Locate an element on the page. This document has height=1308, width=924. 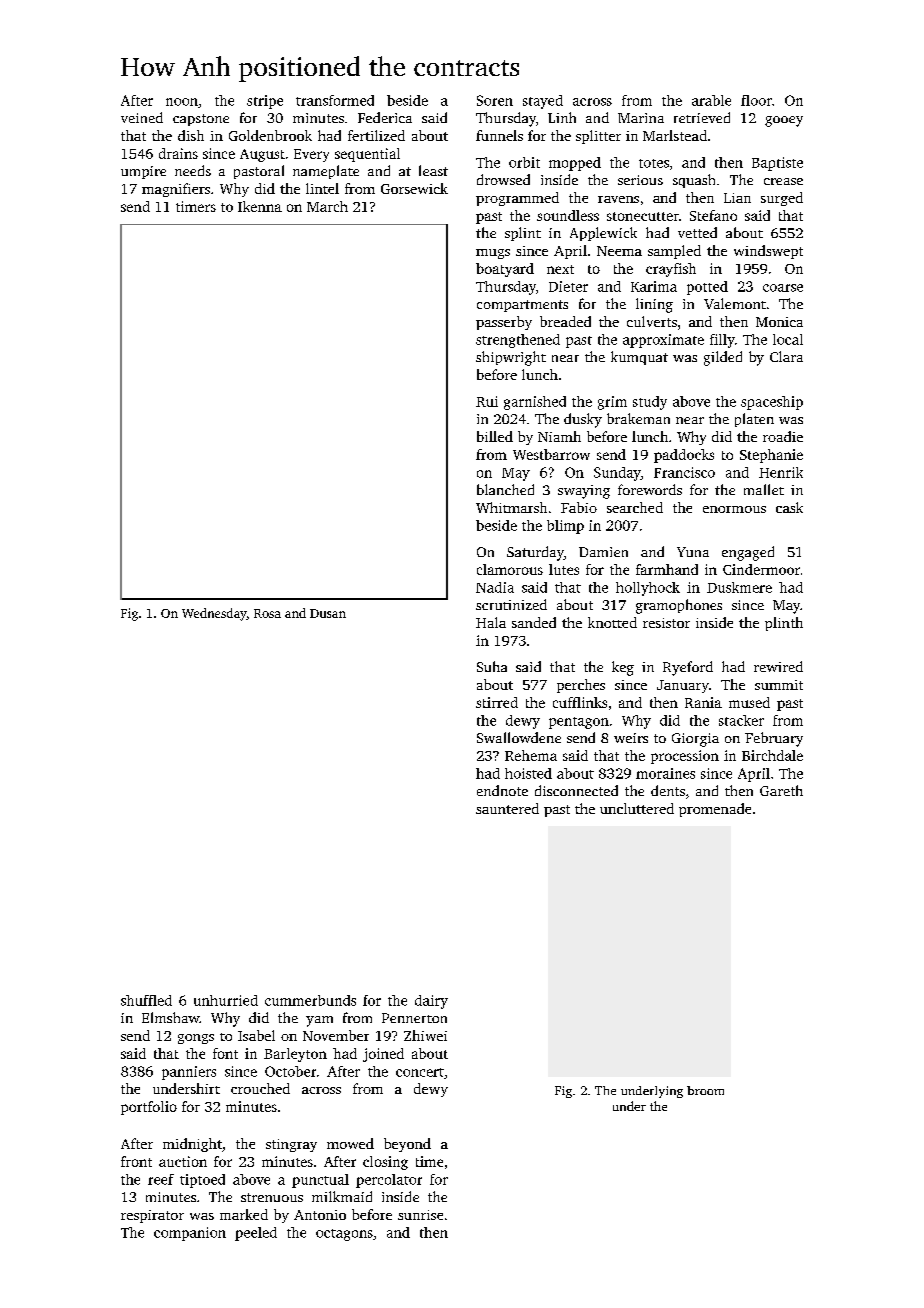
magnifiers is located at coordinates (176, 190).
